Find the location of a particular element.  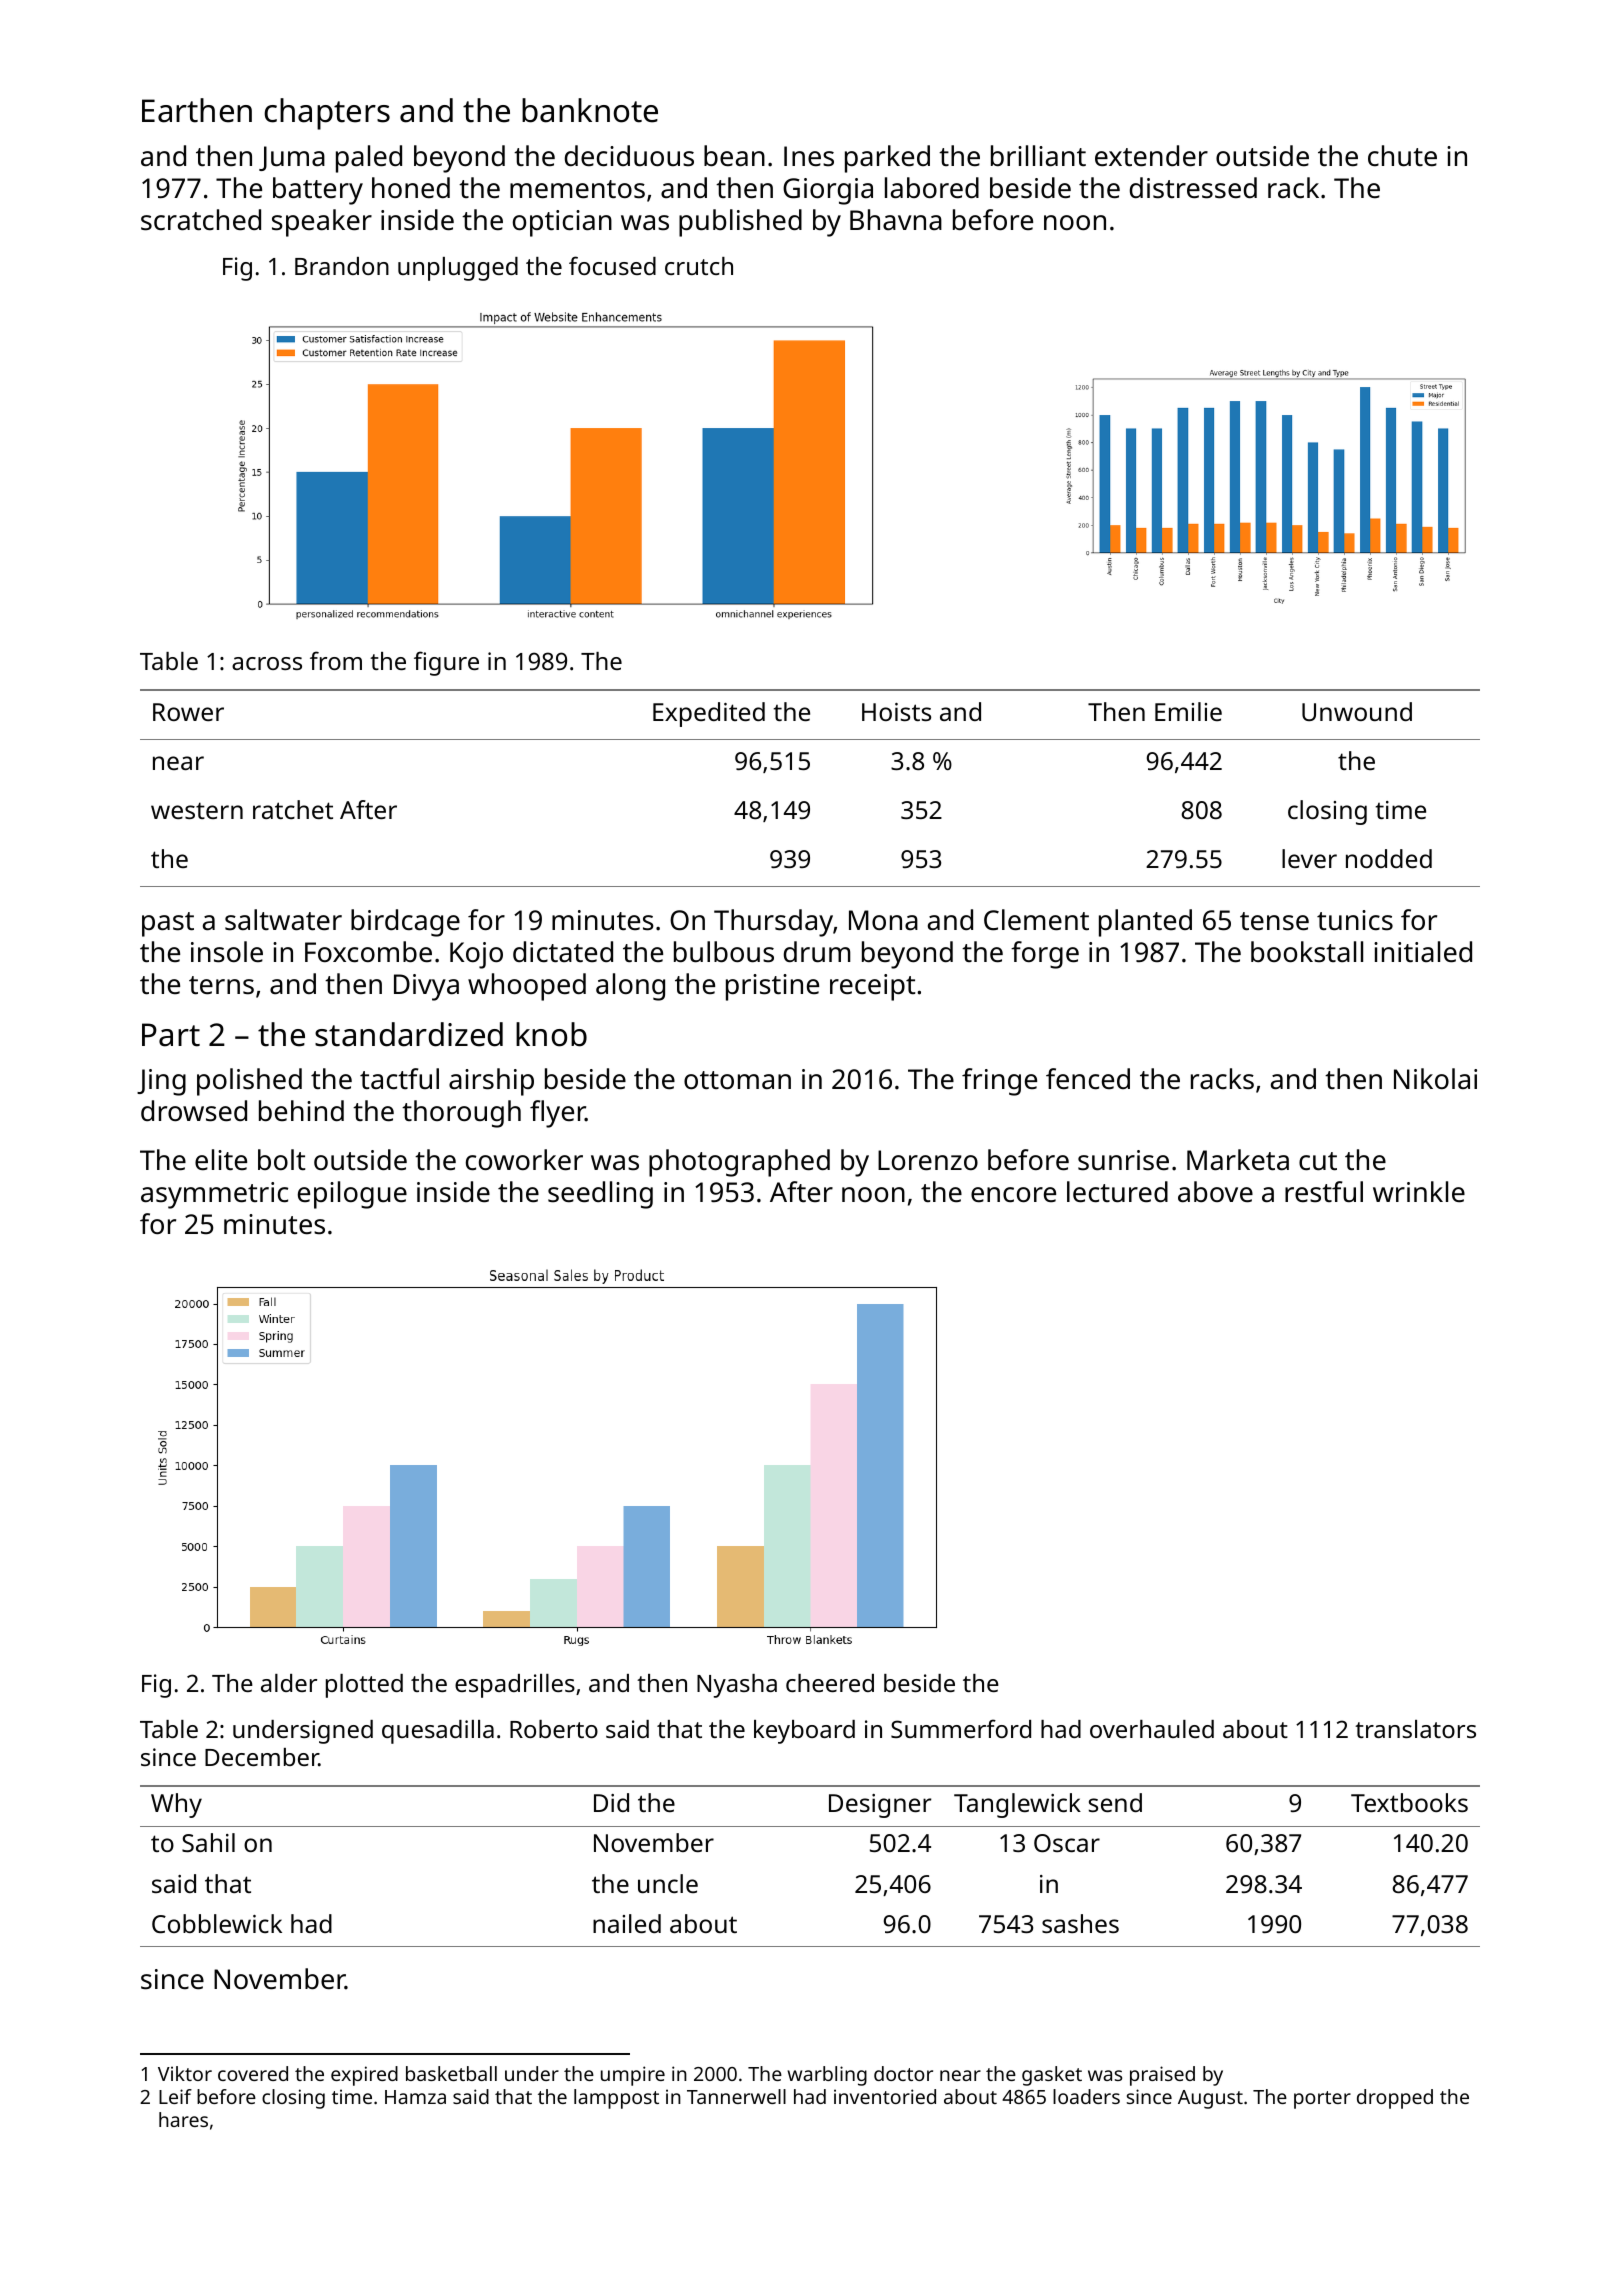

cheered is located at coordinates (830, 1683).
